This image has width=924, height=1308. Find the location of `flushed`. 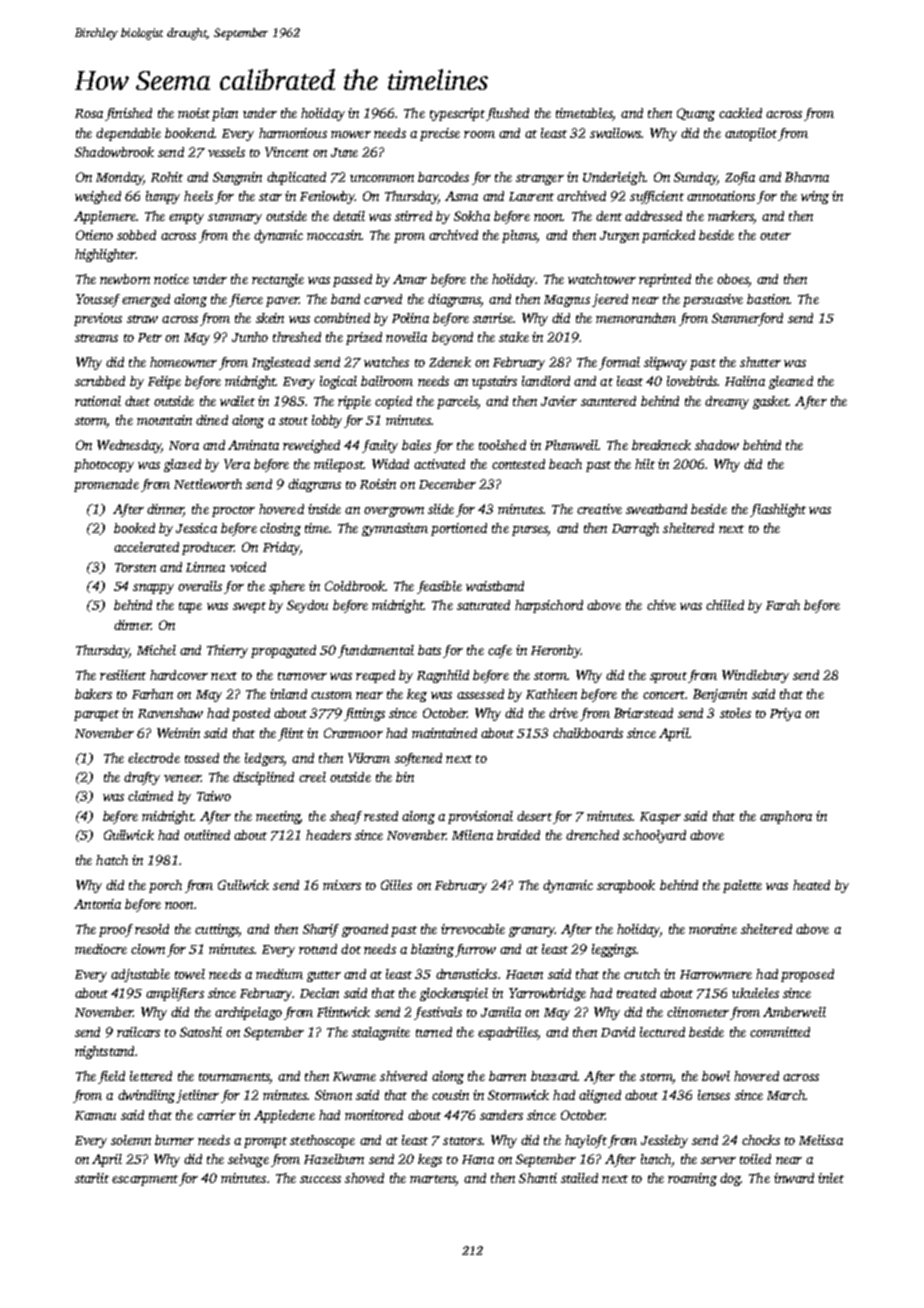

flushed is located at coordinates (507, 114).
